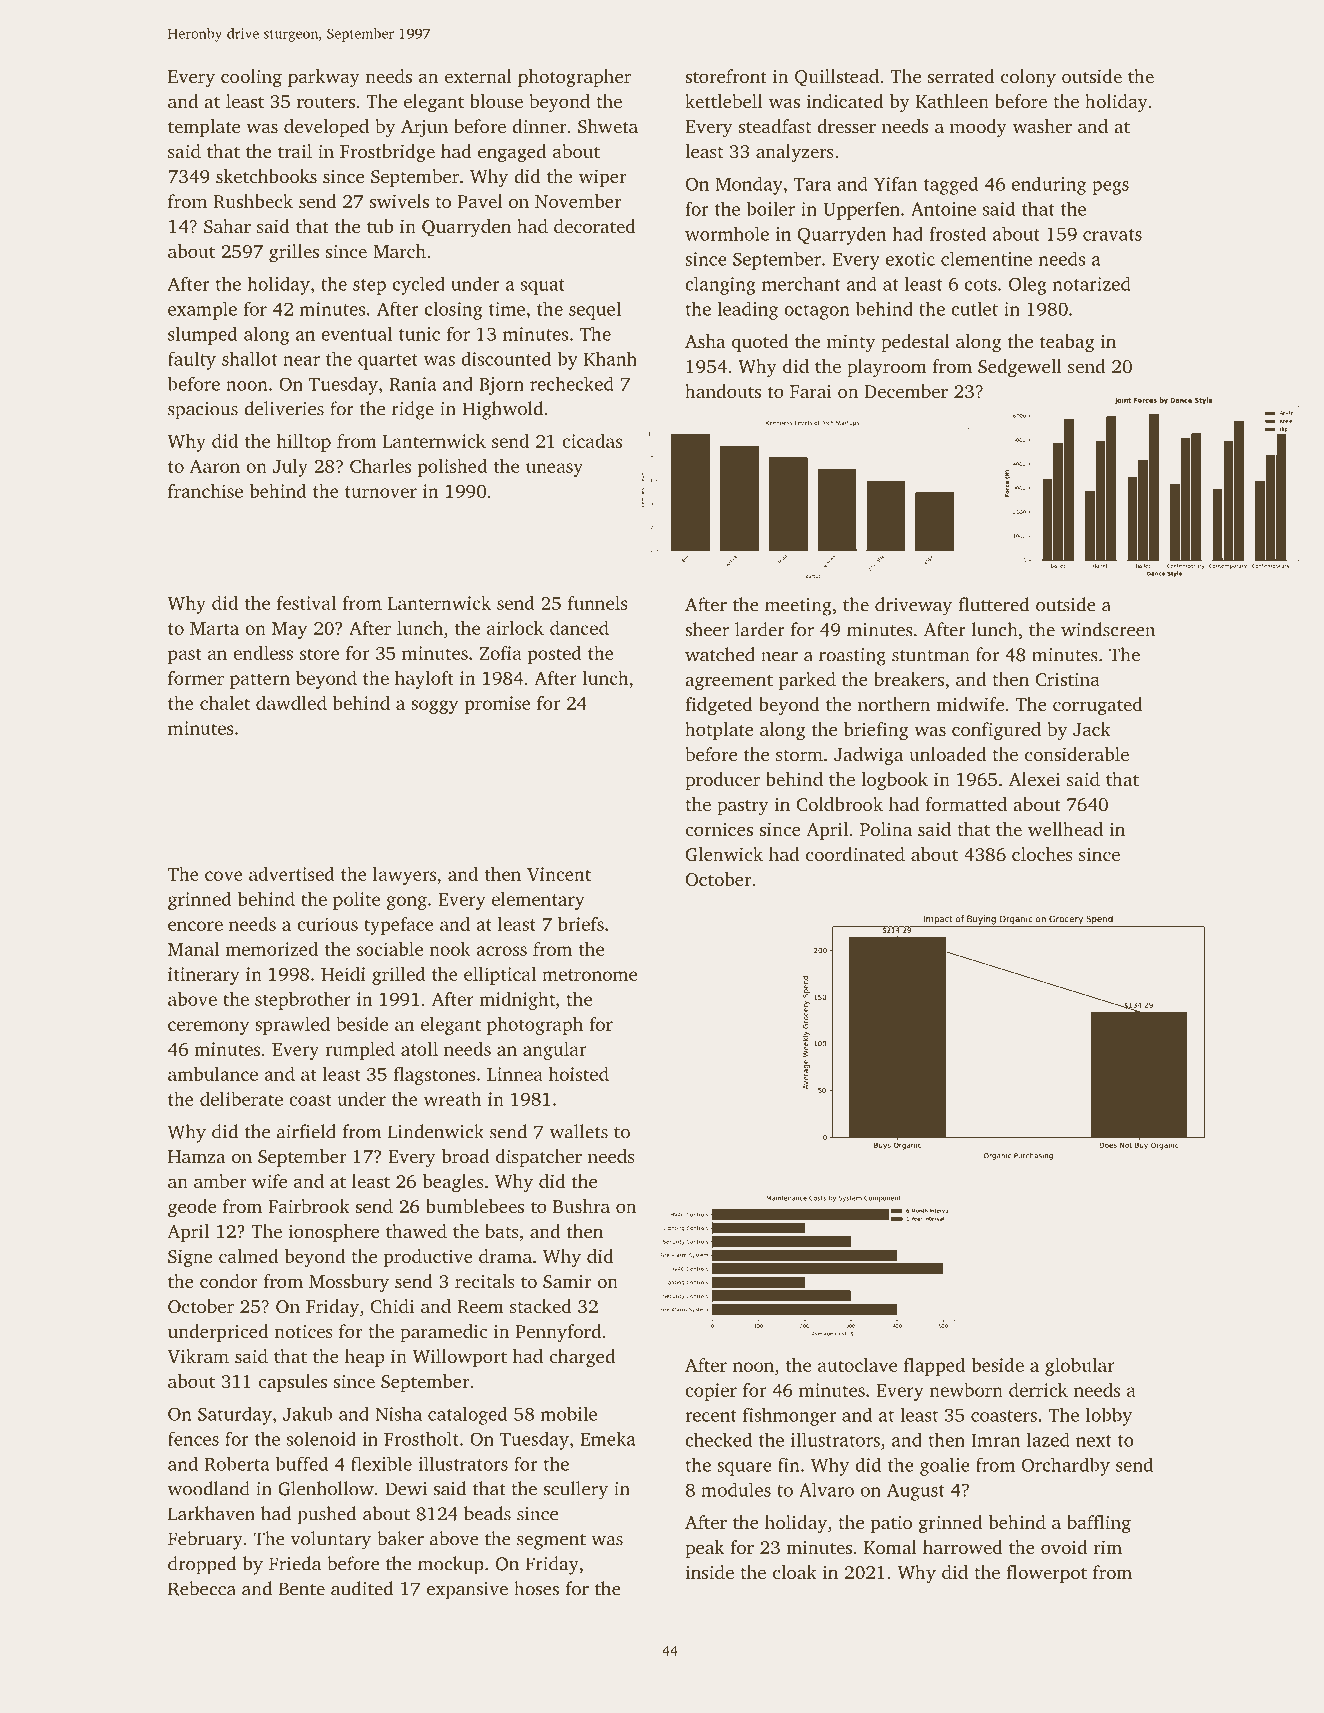  I want to click on kettlebell, so click(724, 101).
